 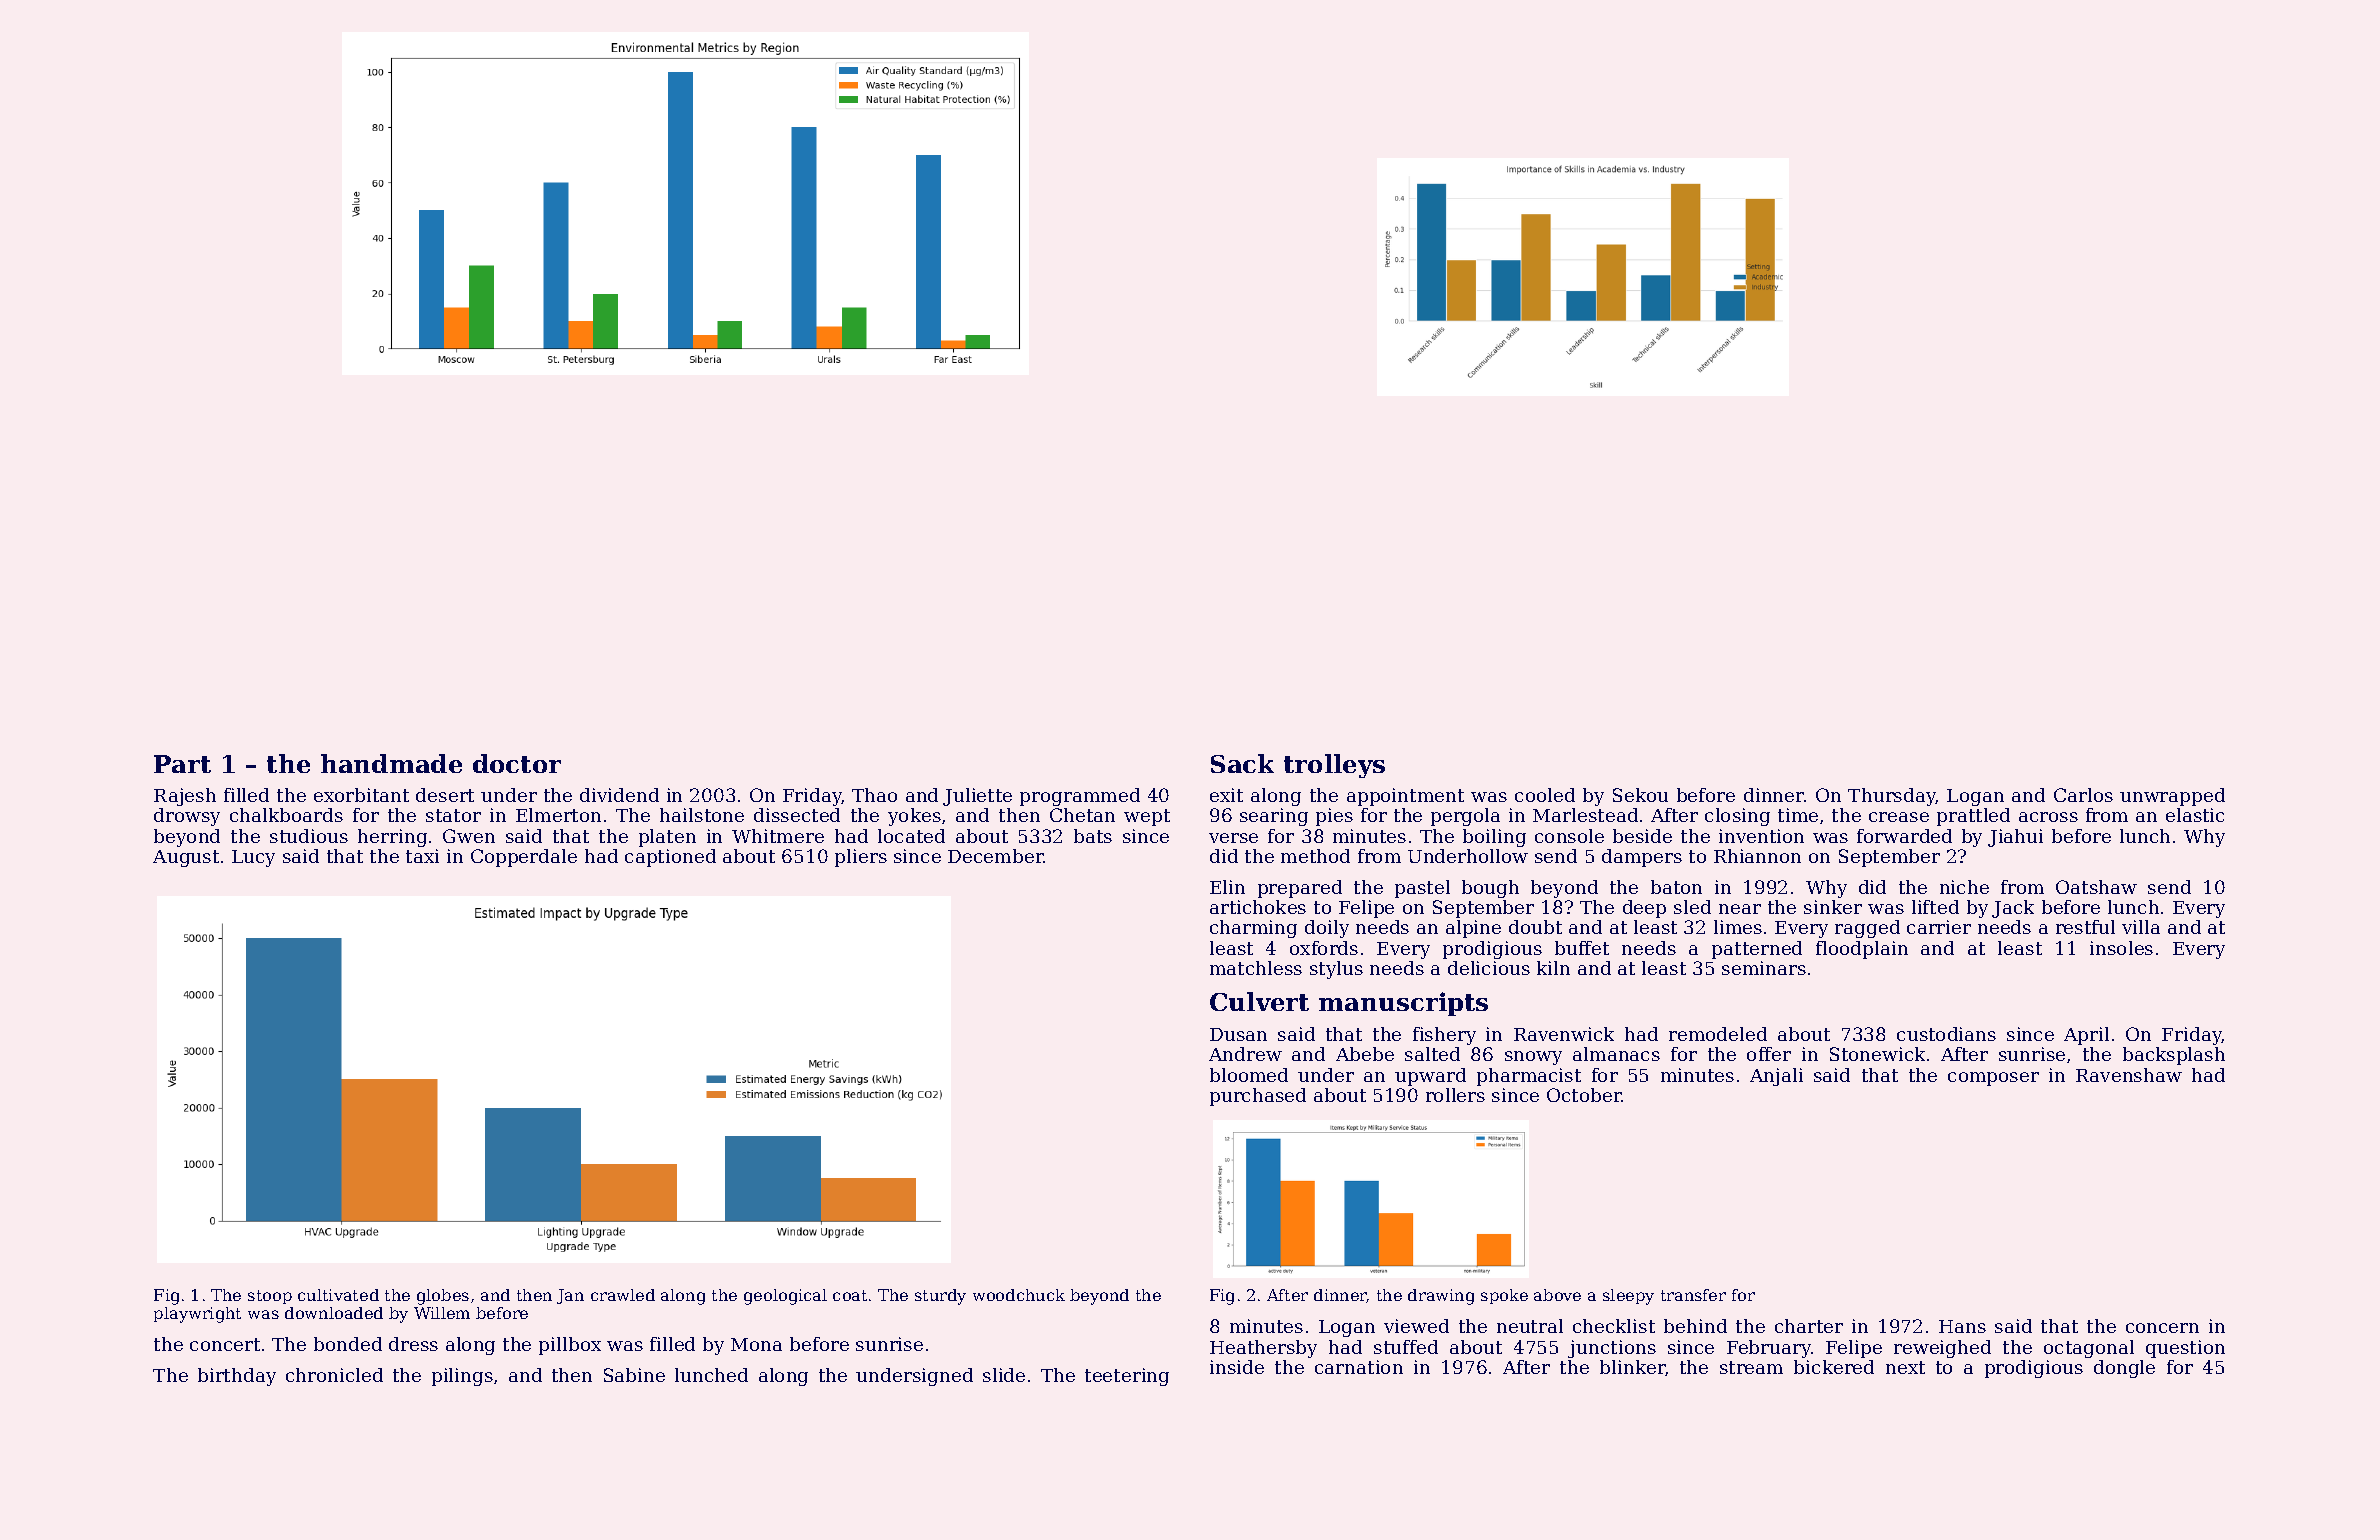 I want to click on cultivated, so click(x=338, y=1295).
